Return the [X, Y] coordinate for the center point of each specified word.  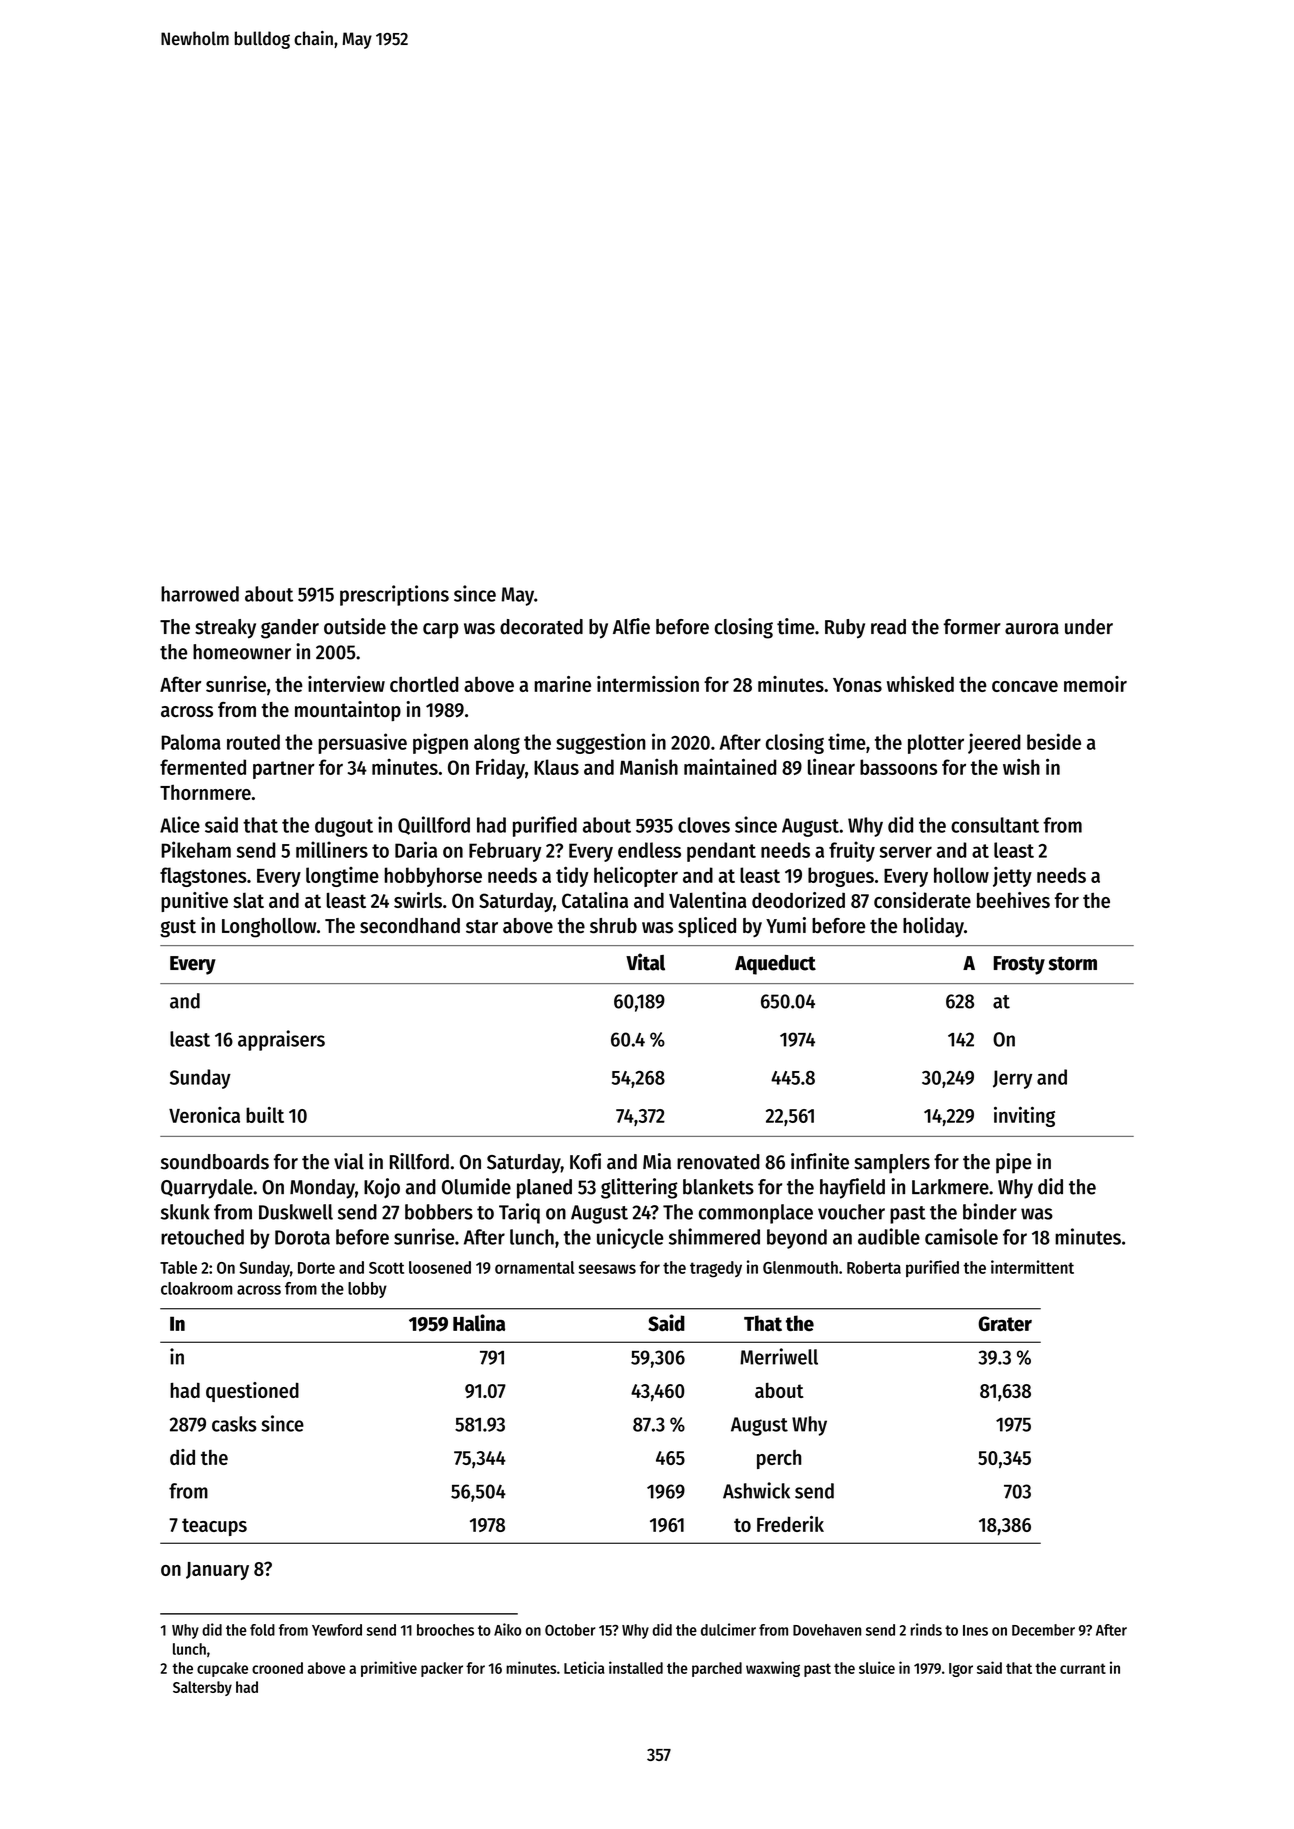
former [972, 627]
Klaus [556, 767]
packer [442, 1669]
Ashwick [756, 1490]
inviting [1024, 1117]
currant [1083, 1668]
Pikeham [196, 849]
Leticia [584, 1667]
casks [234, 1424]
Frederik [790, 1524]
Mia [657, 1161]
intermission [648, 684]
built [265, 1115]
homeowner [242, 652]
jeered [994, 743]
